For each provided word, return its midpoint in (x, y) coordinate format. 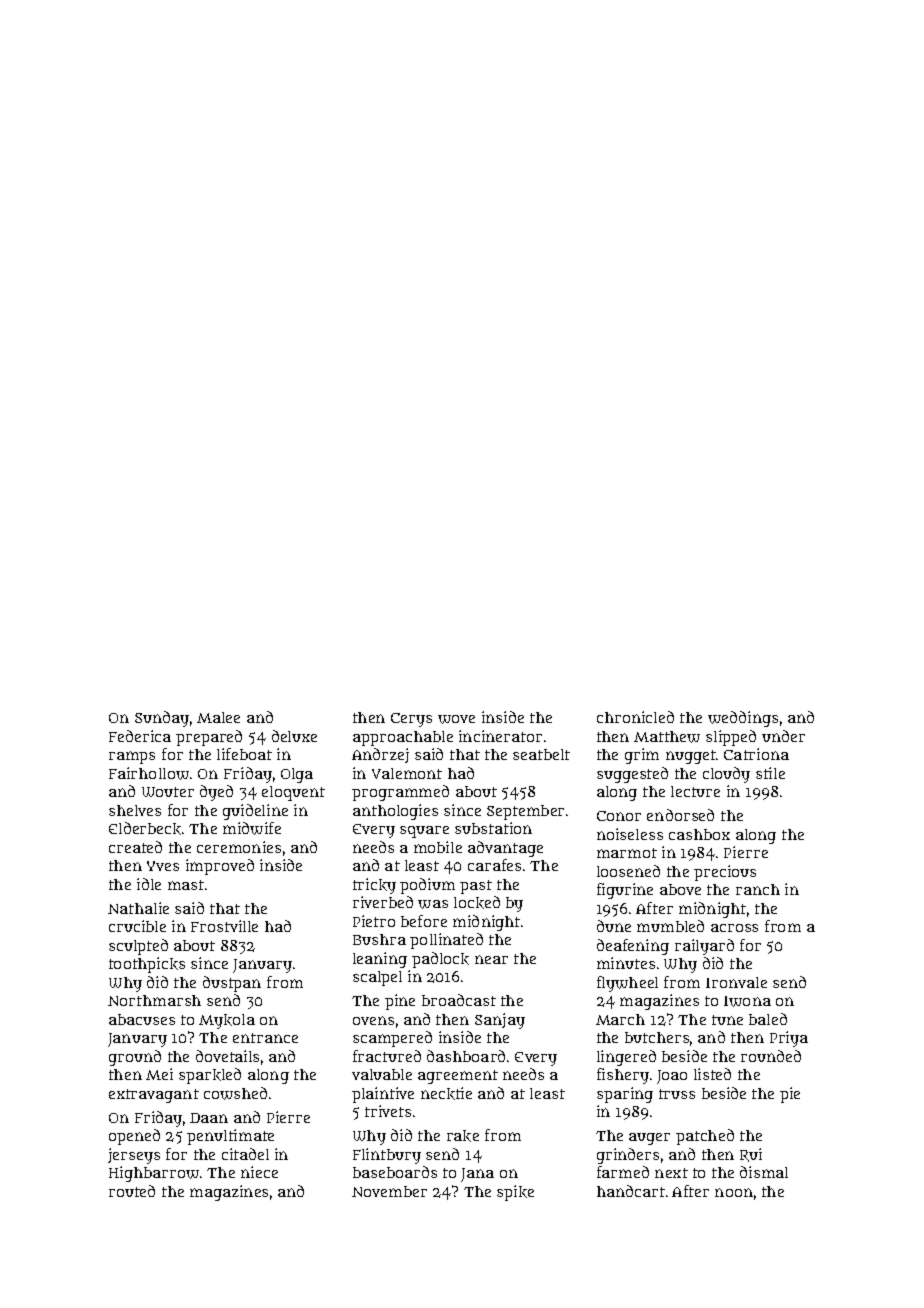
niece (259, 1172)
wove (456, 719)
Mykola (227, 1021)
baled (768, 1019)
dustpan (232, 984)
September (525, 812)
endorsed (680, 815)
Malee (218, 717)
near (491, 959)
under (783, 736)
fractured (387, 1056)
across (734, 928)
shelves (135, 810)
